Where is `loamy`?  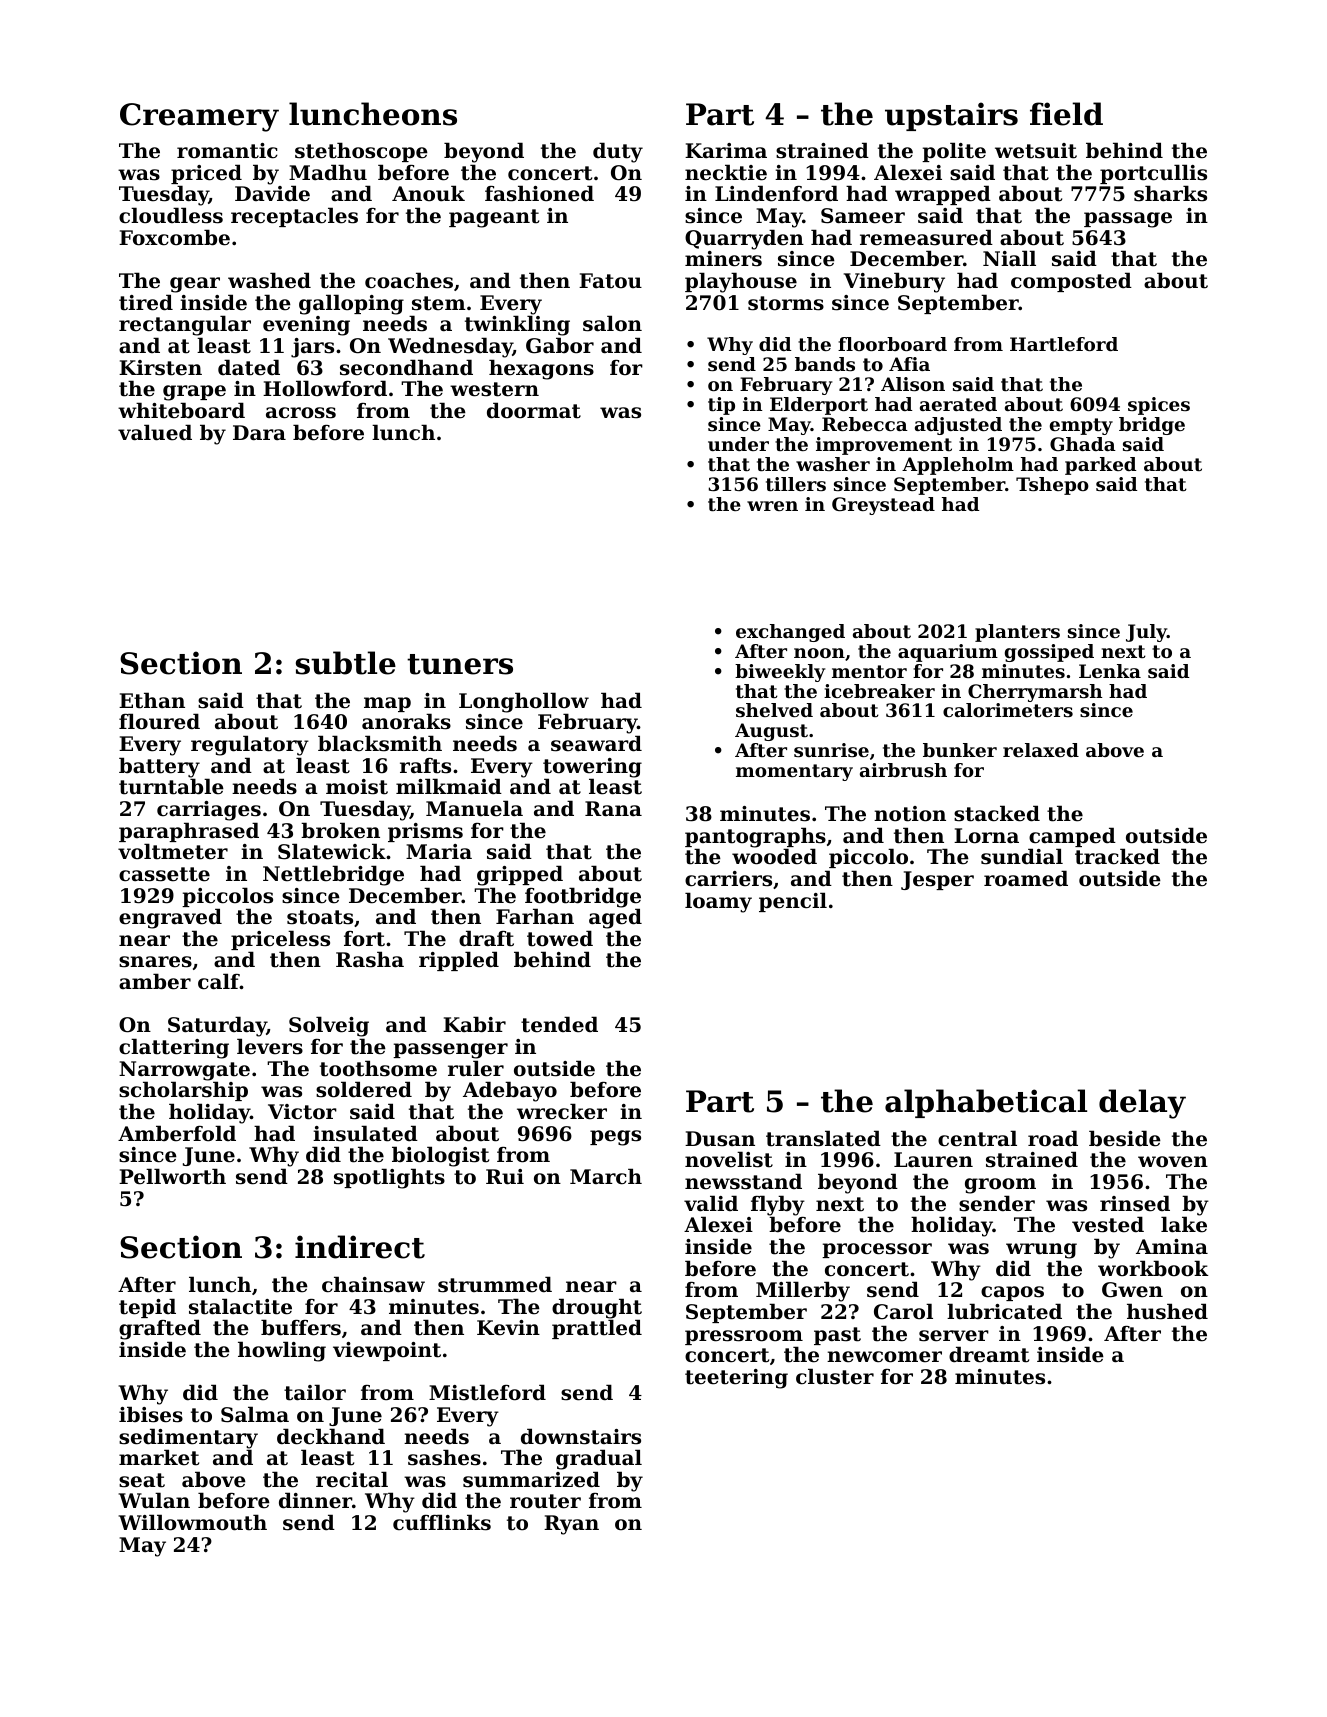 loamy is located at coordinates (718, 902).
